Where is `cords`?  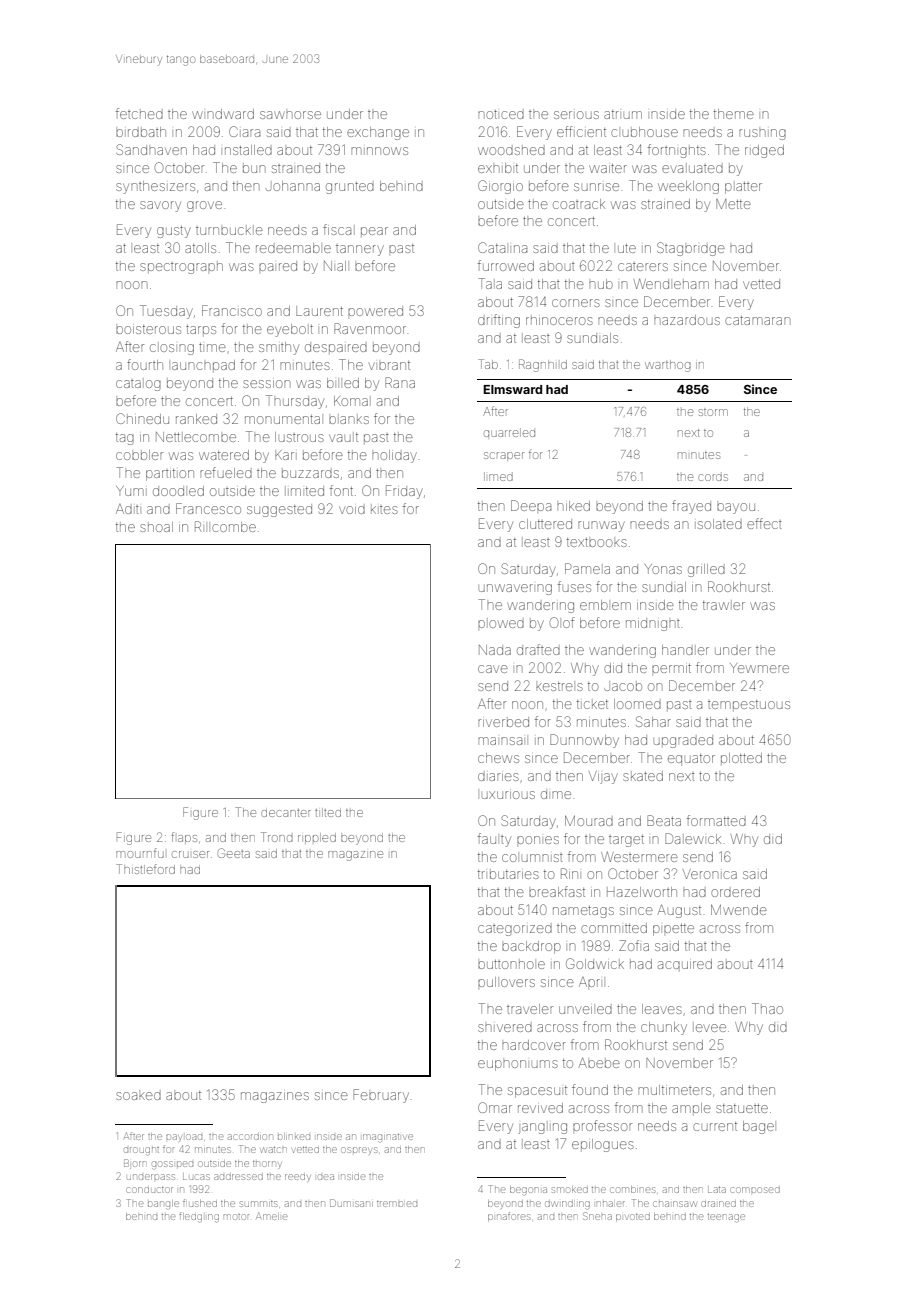
cords is located at coordinates (713, 477).
